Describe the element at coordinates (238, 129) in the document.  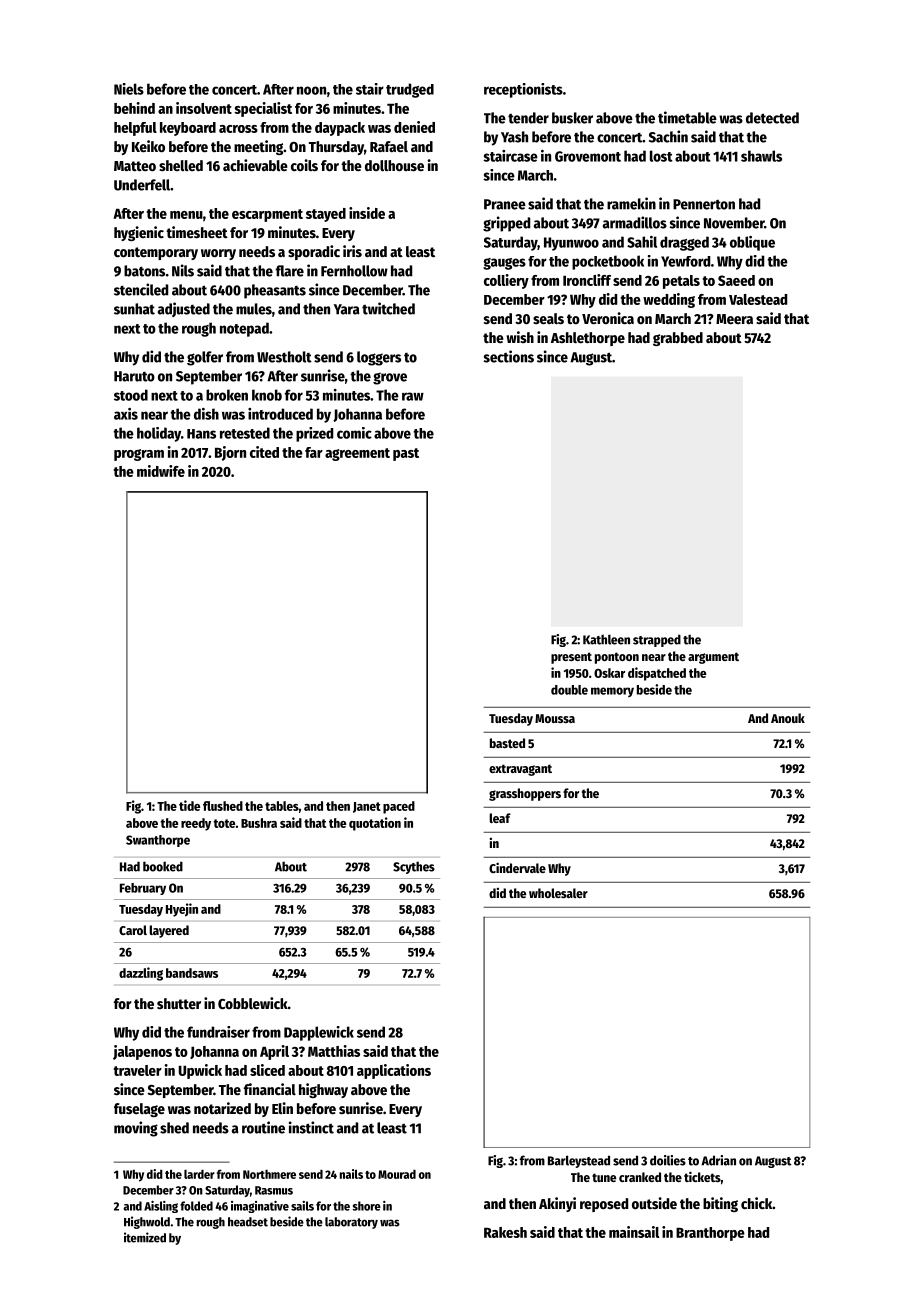
I see `across` at that location.
